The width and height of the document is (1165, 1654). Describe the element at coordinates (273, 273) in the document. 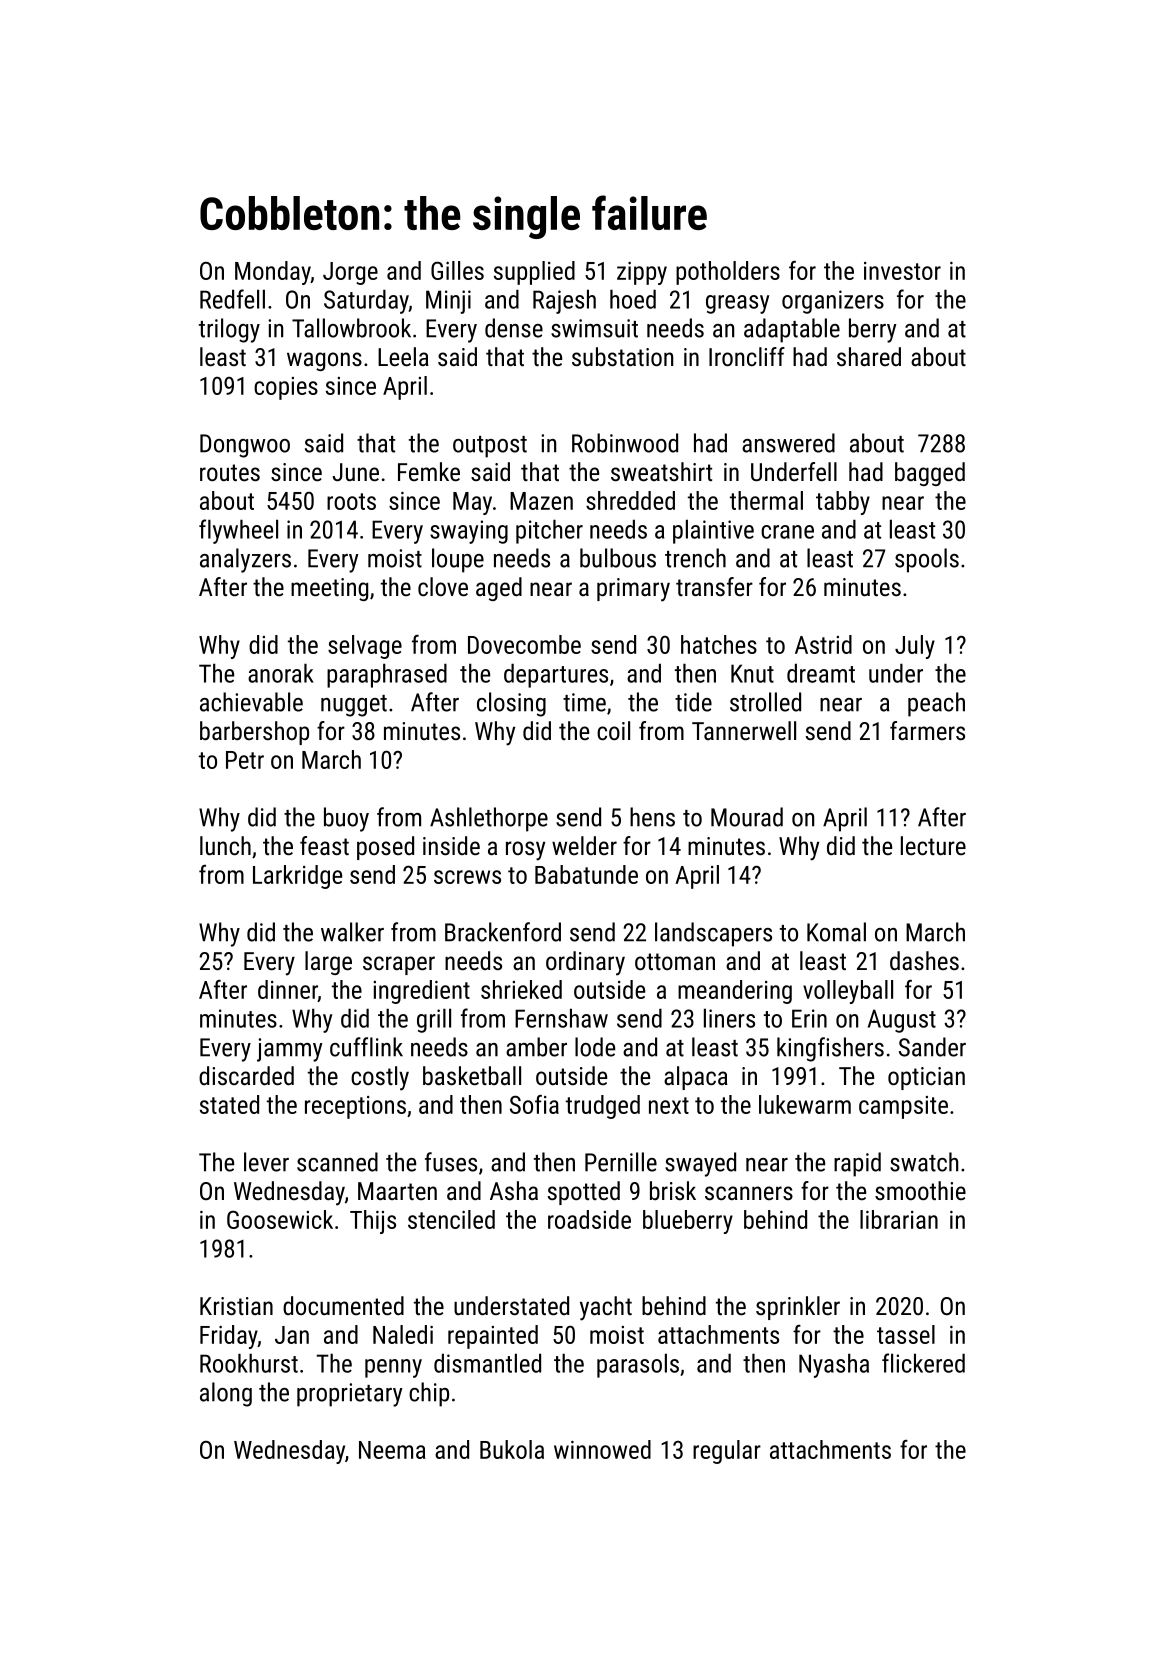

I see `Monday` at that location.
